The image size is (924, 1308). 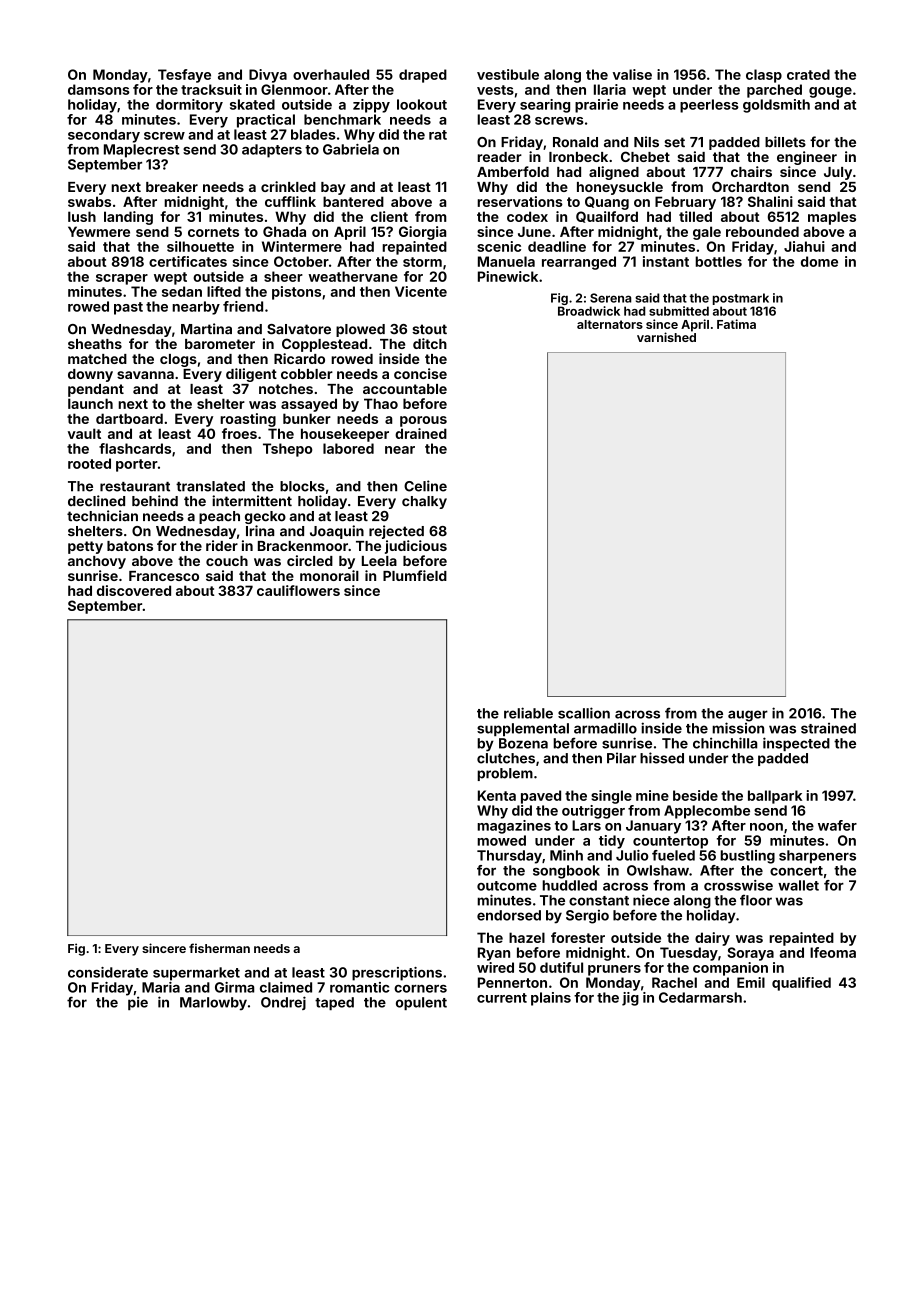 I want to click on concise, so click(x=420, y=373).
